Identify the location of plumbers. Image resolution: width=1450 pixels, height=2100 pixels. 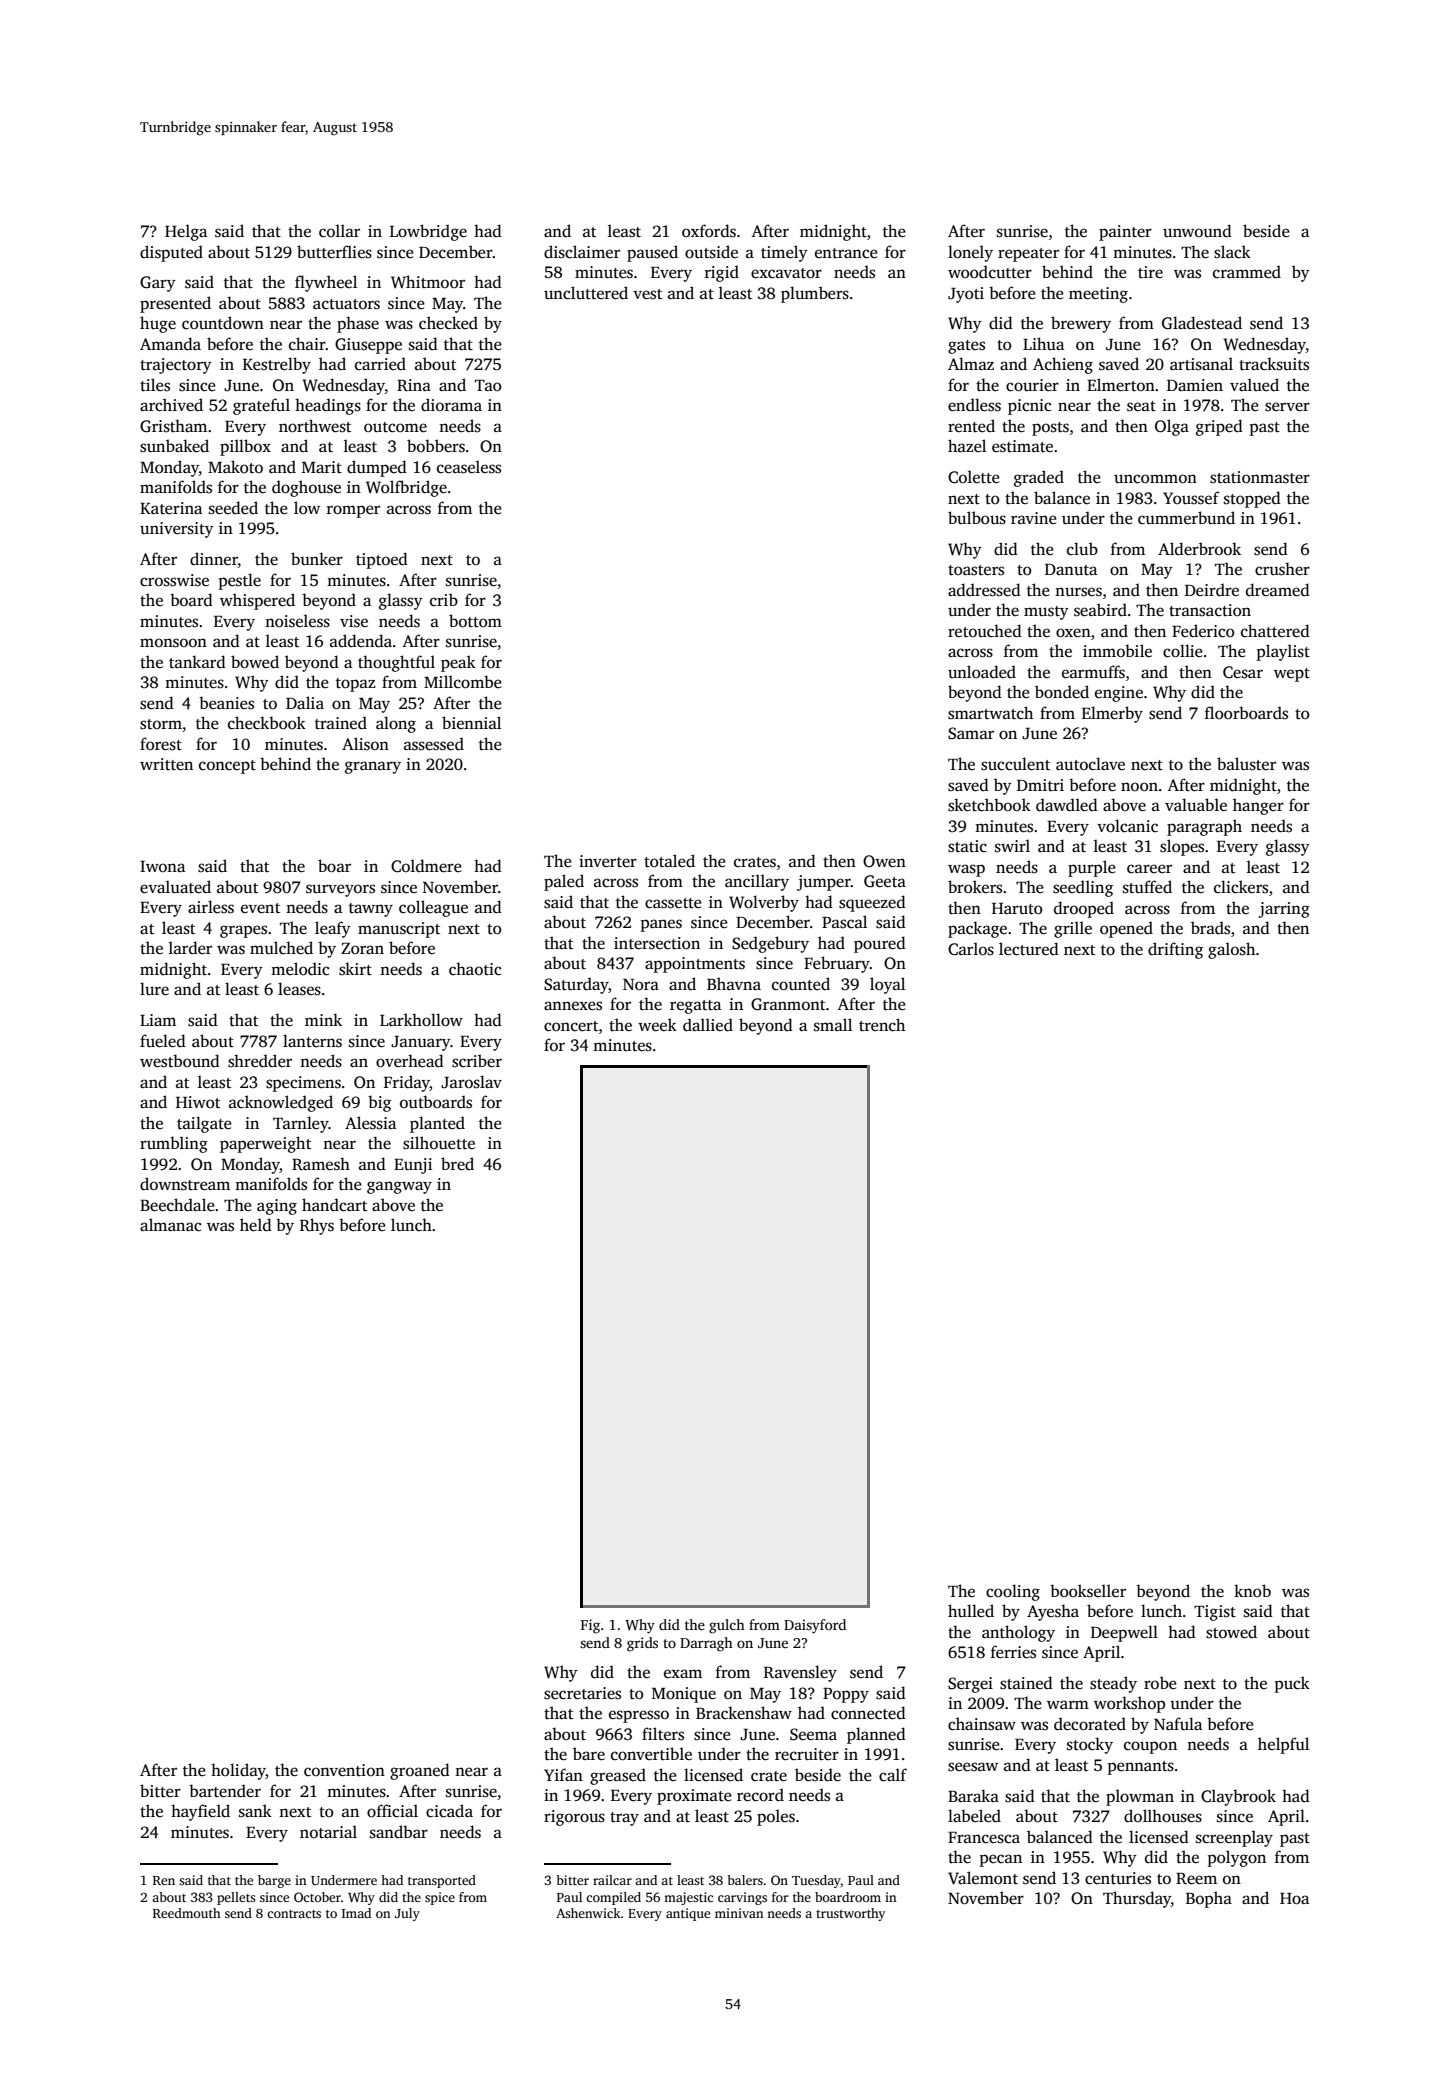
(815, 294).
